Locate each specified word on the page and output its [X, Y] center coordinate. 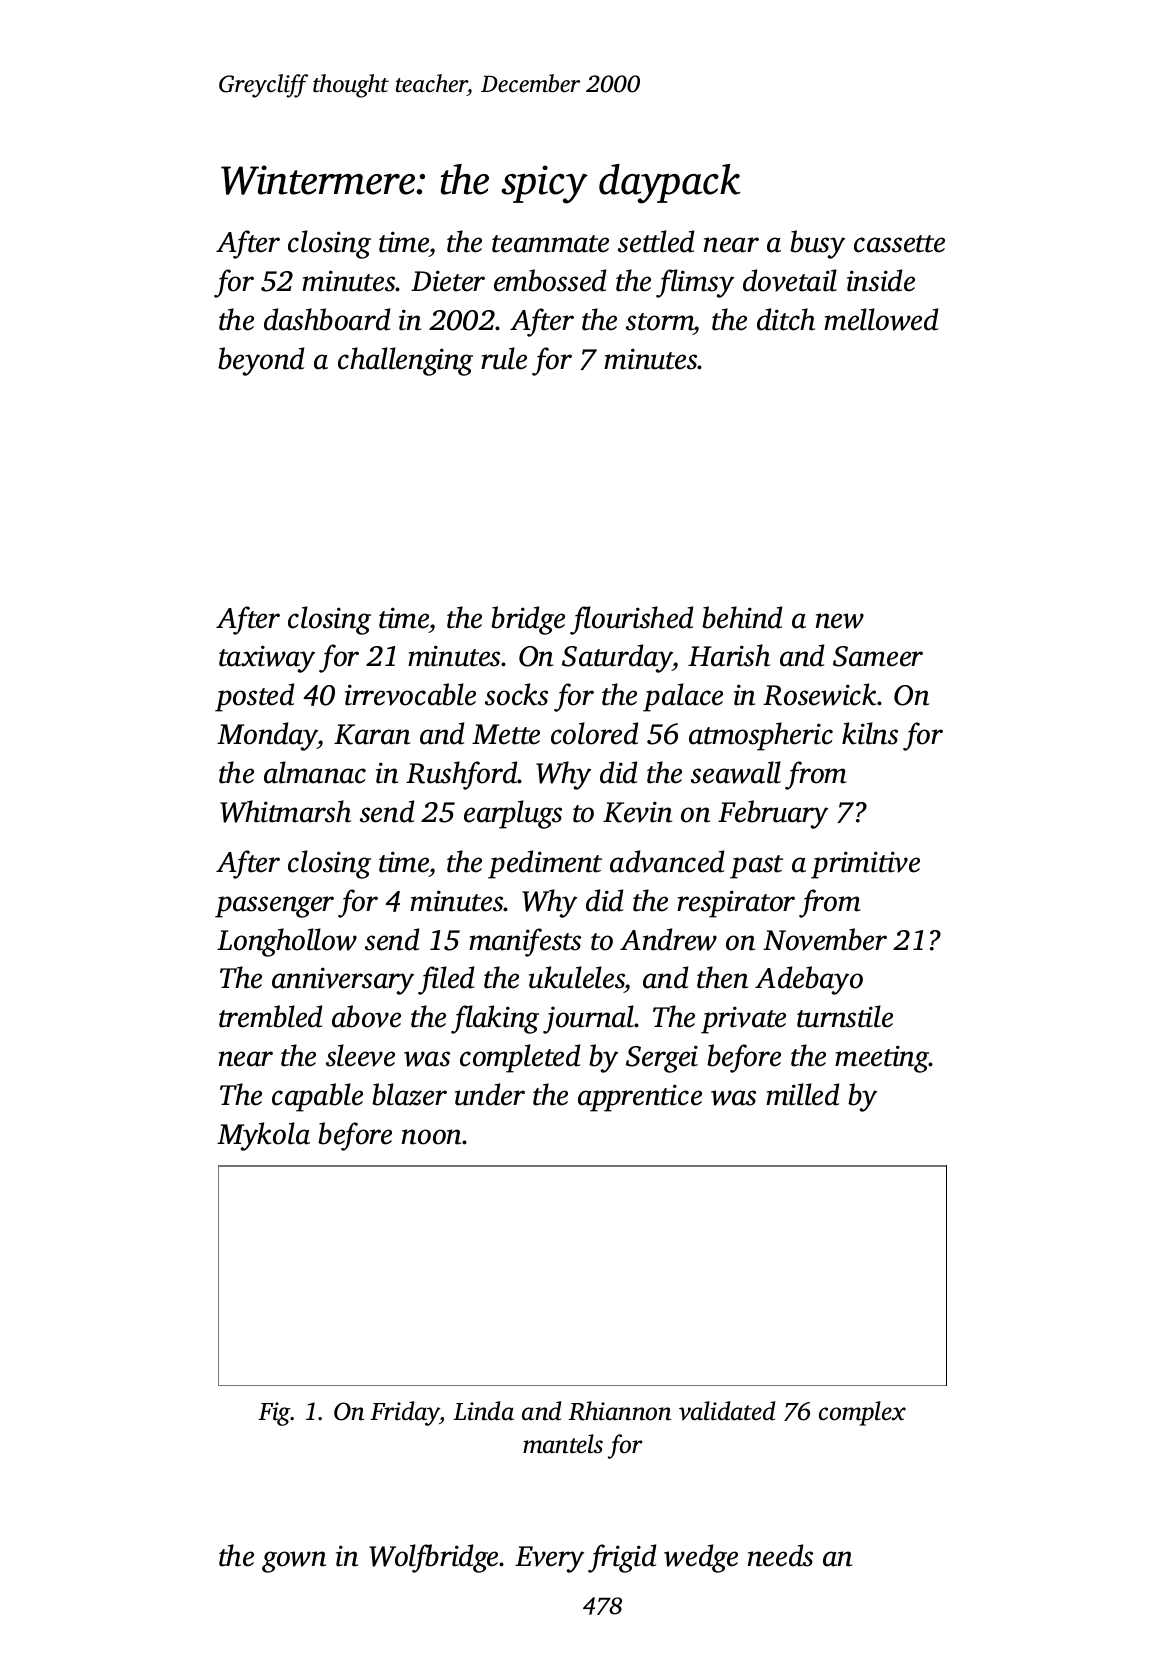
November [825, 939]
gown [294, 1562]
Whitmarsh [285, 811]
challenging [405, 361]
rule [504, 358]
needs [780, 1555]
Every [549, 1559]
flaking [495, 1019]
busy [817, 244]
